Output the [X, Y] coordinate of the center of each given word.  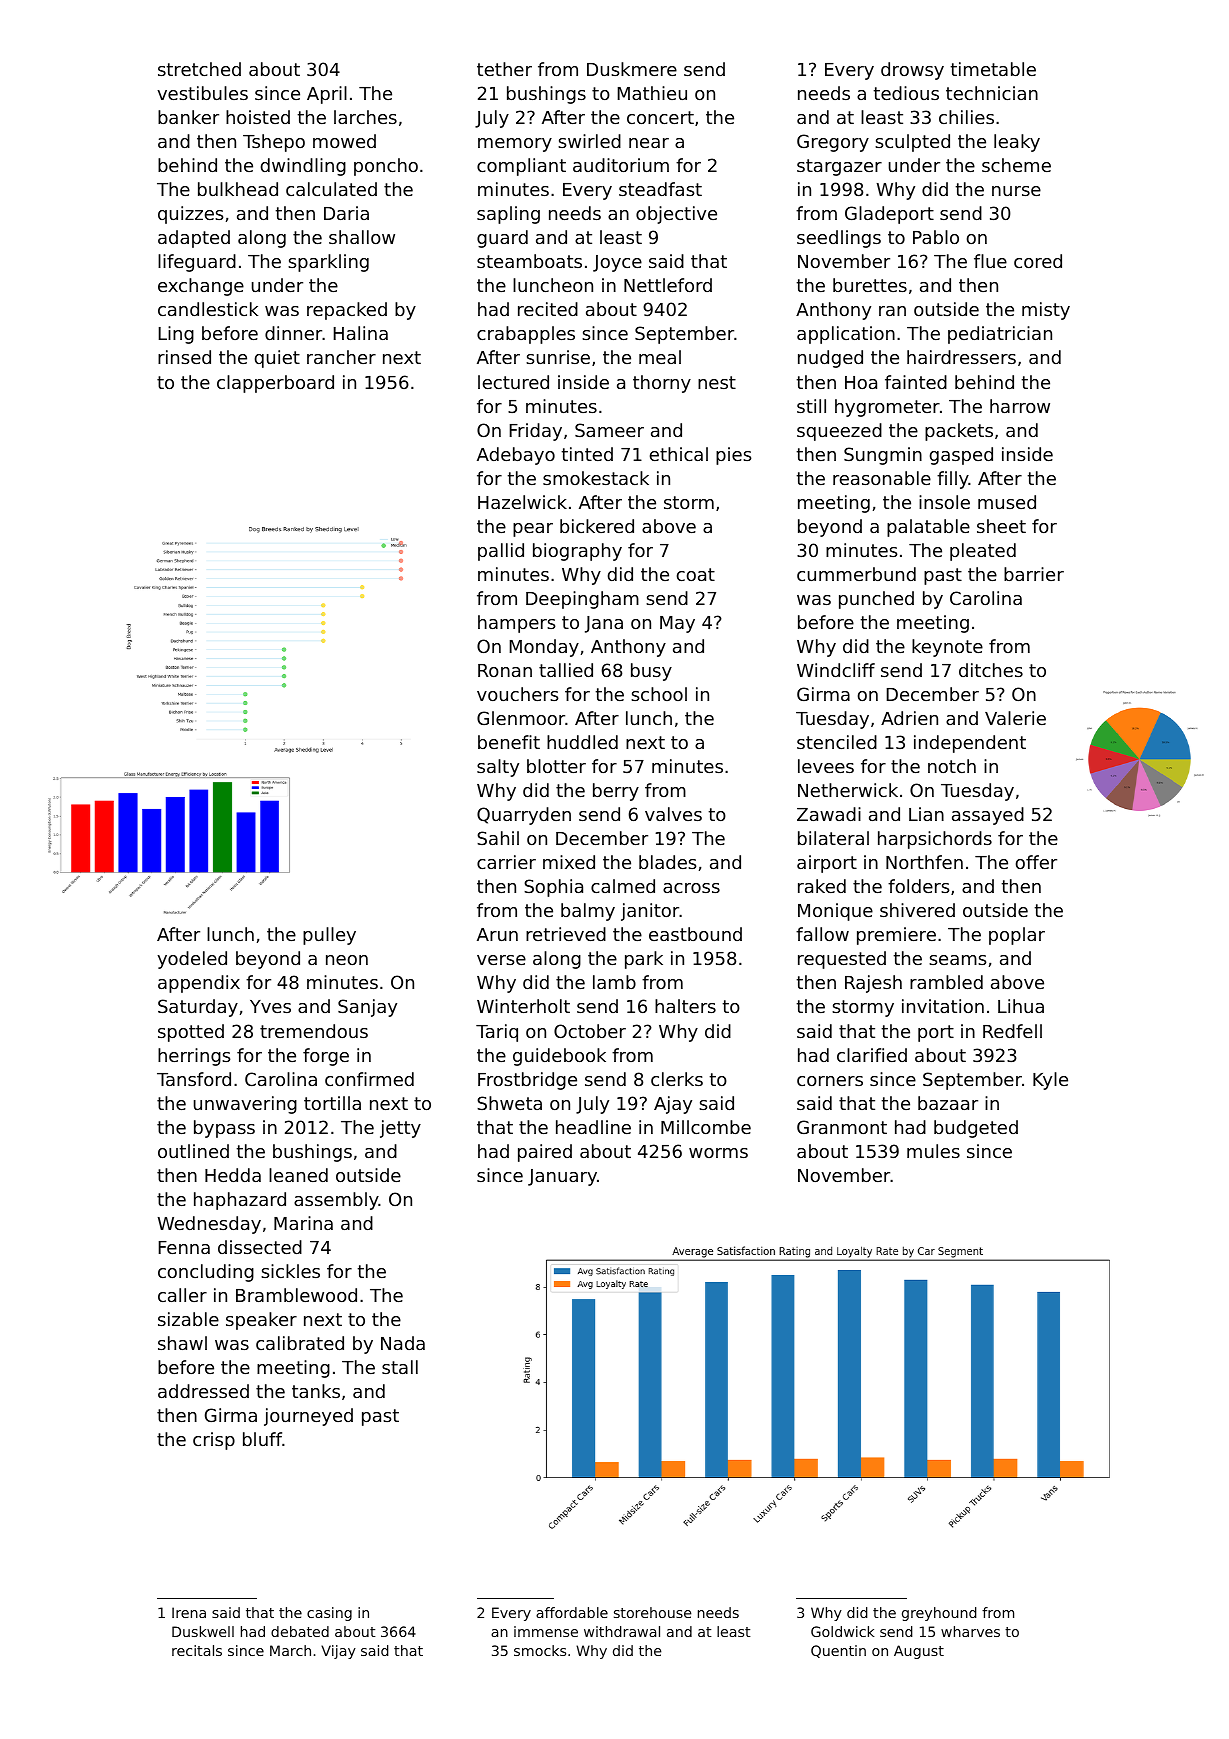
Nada [403, 1343]
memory [515, 145]
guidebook [559, 1057]
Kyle [1050, 1081]
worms [718, 1153]
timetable [993, 69]
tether [504, 69]
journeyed [308, 1417]
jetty [400, 1129]
